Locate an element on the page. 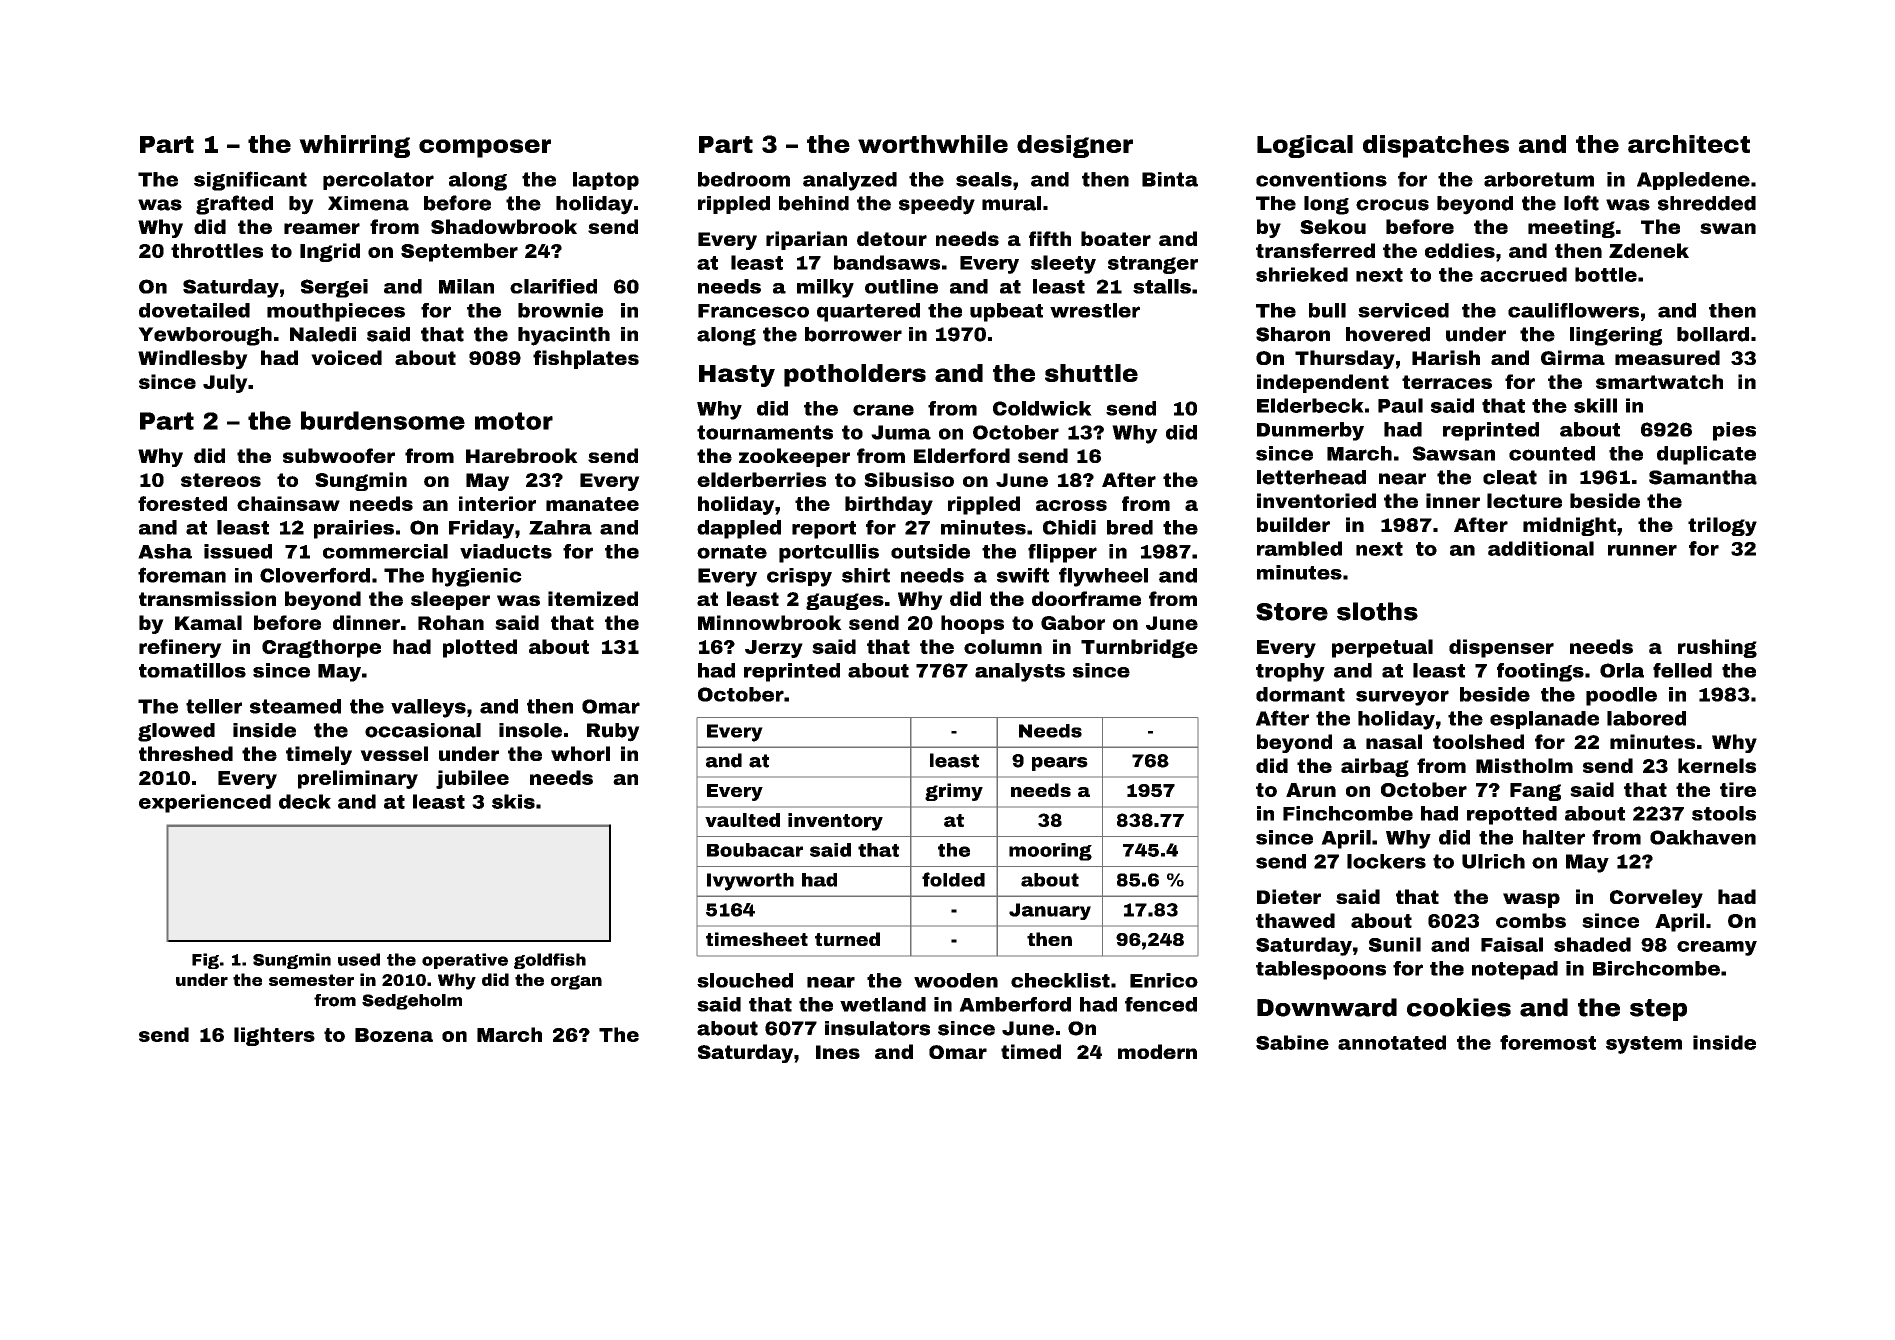  Hasty is located at coordinates (737, 376).
